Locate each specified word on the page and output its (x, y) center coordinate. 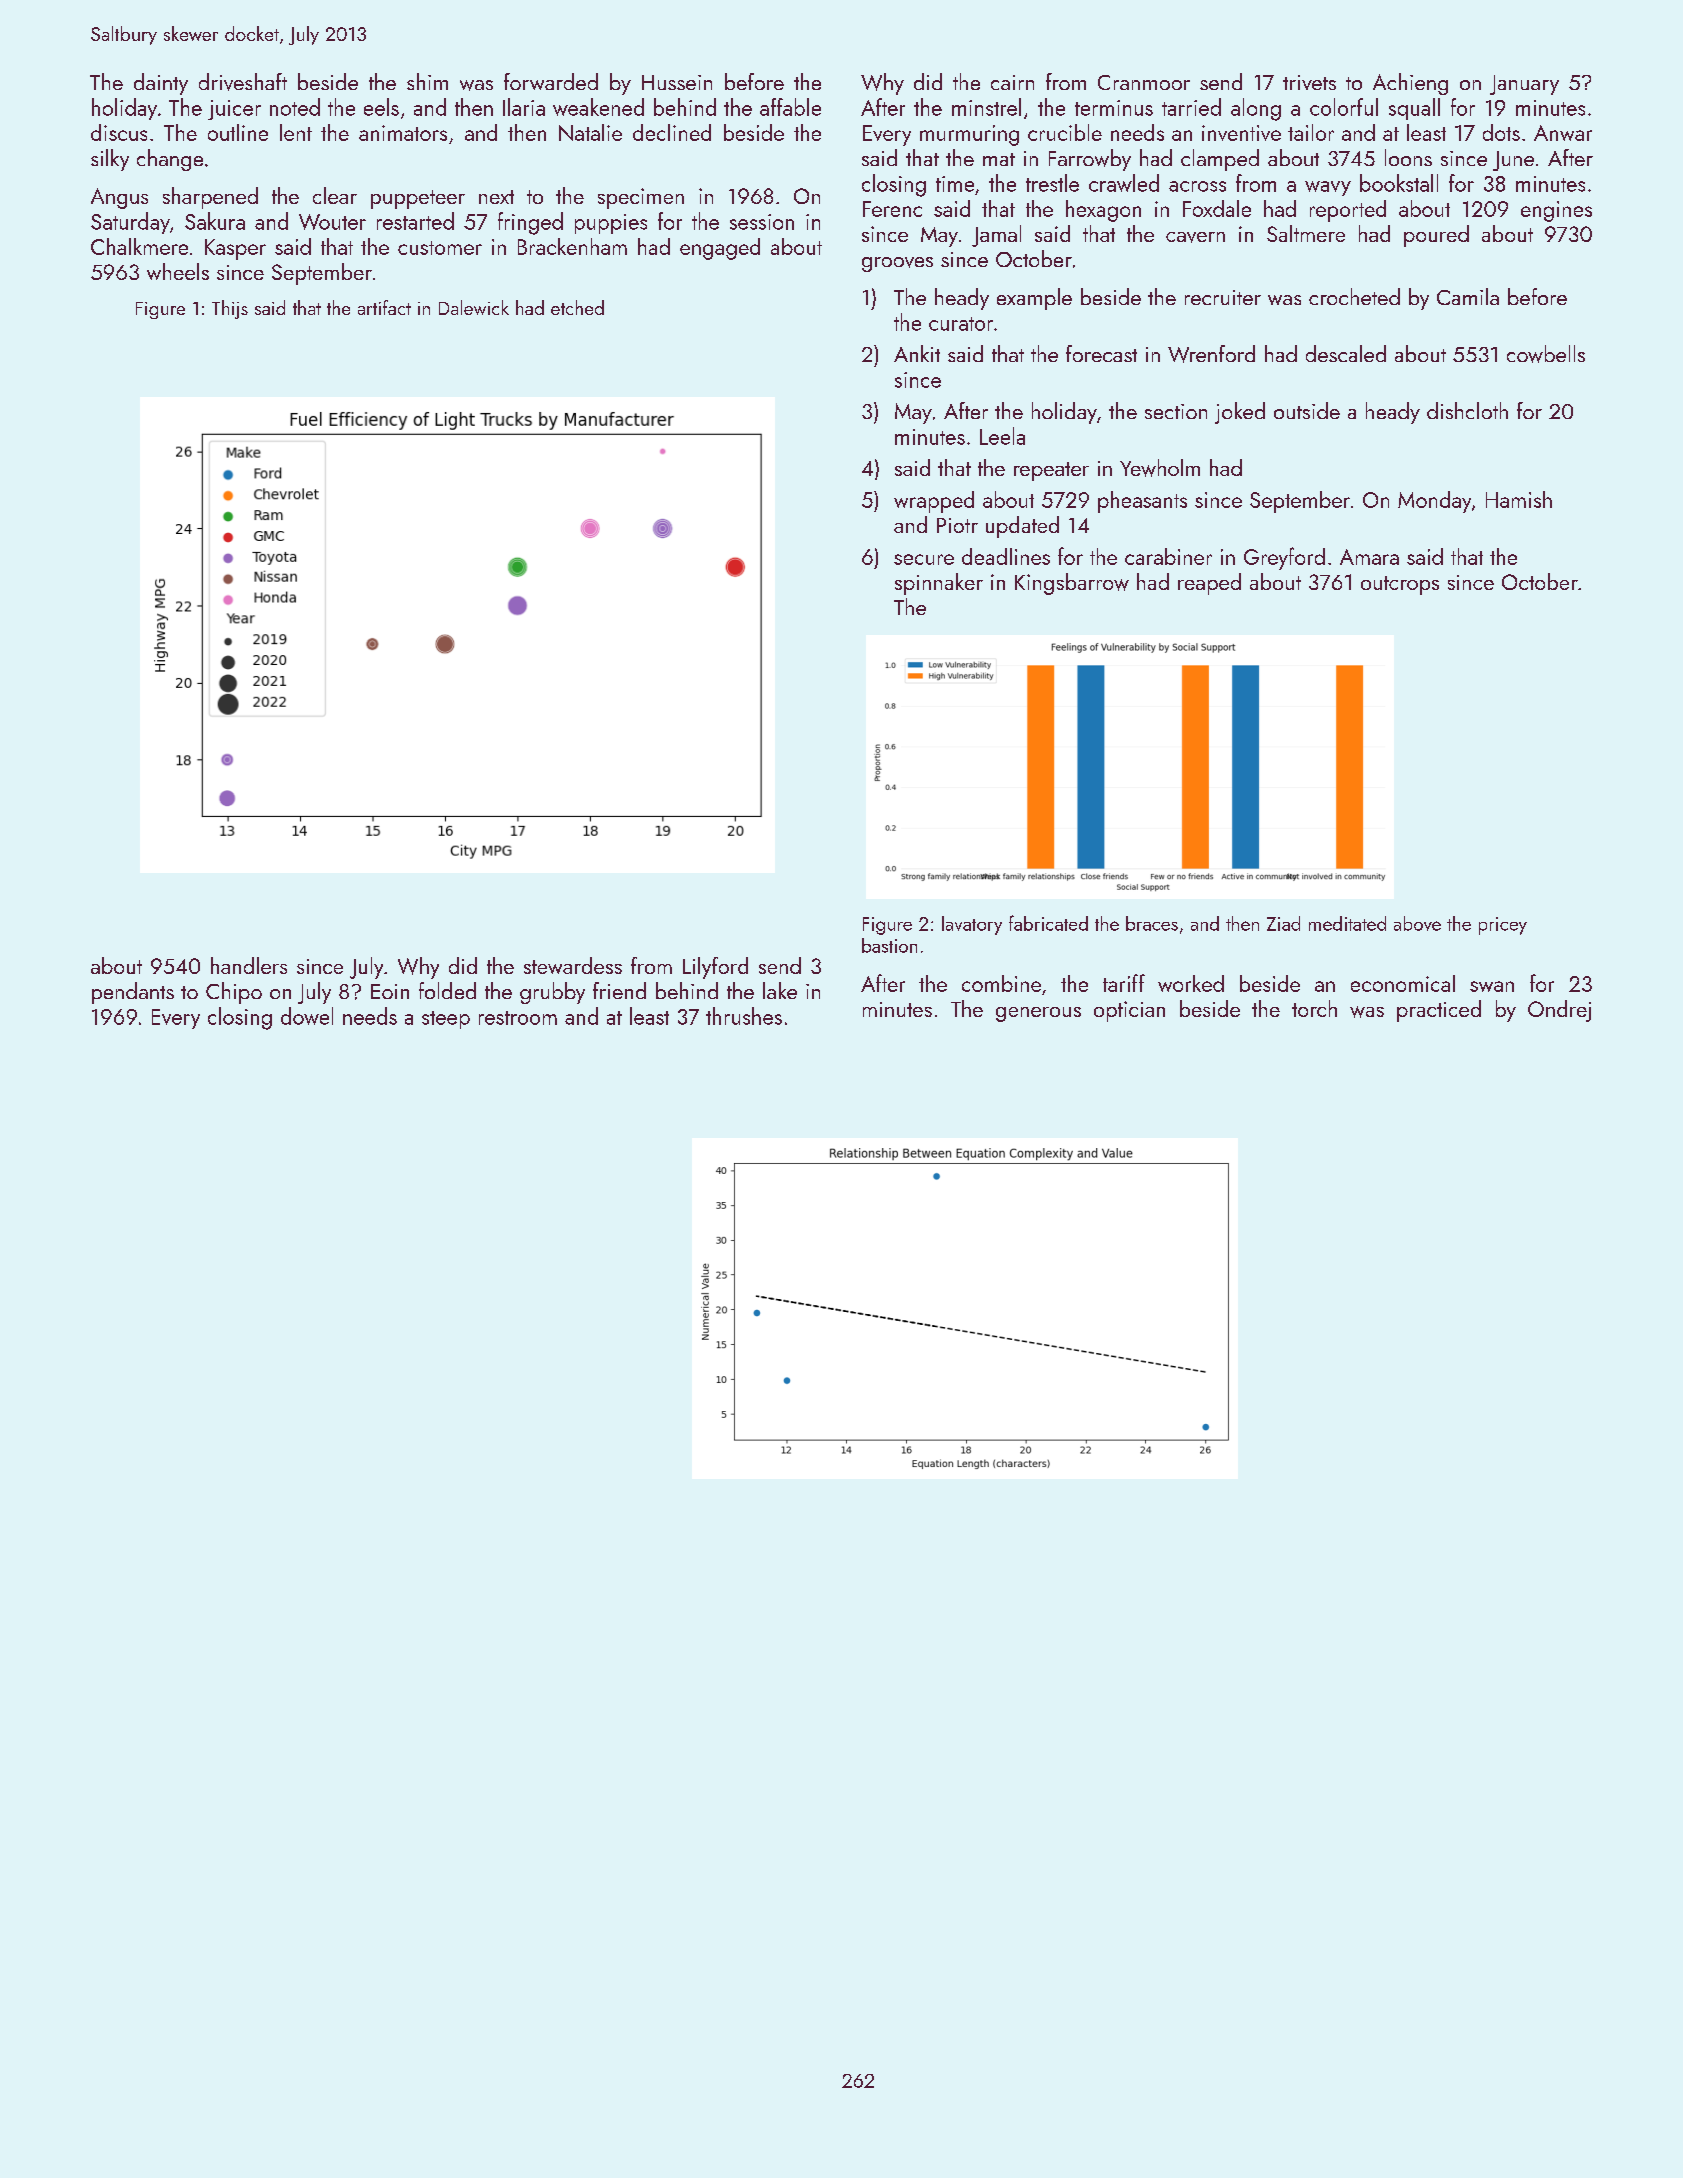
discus (119, 132)
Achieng (1410, 84)
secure (924, 559)
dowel (307, 1016)
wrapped (934, 502)
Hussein (677, 82)
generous (1038, 1014)
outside (1307, 410)
